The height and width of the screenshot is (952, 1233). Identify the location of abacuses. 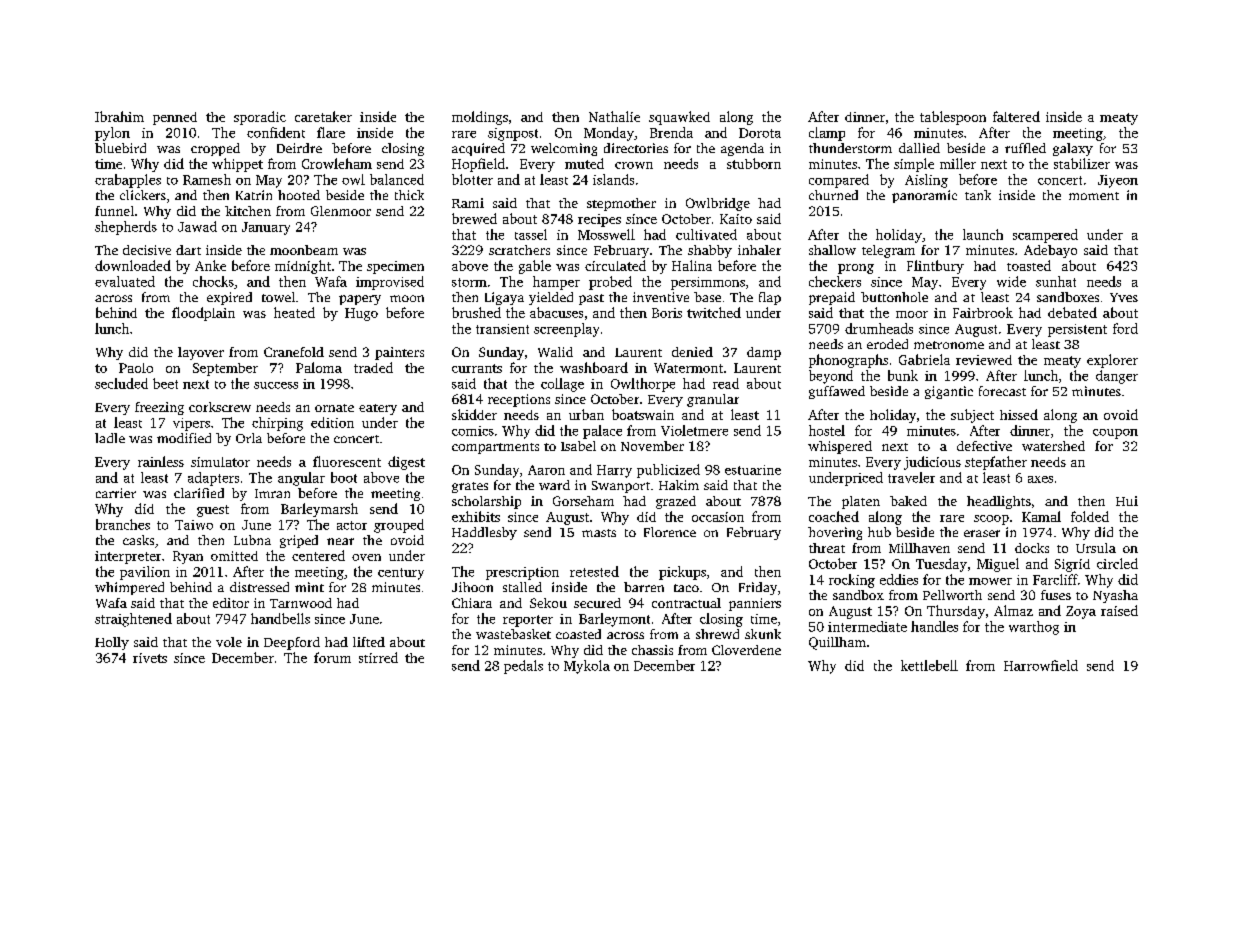
(556, 312).
